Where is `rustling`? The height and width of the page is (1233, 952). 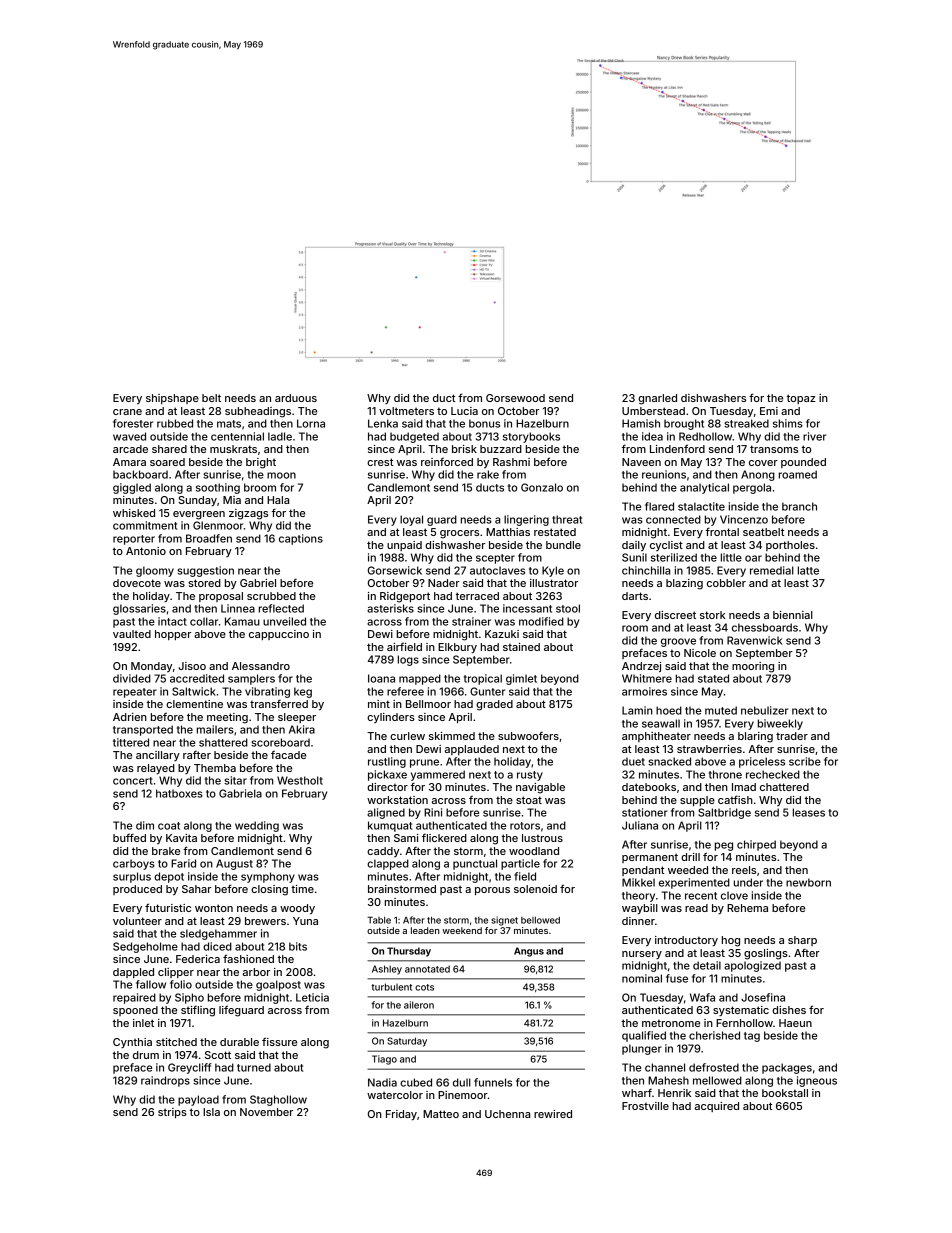
rustling is located at coordinates (387, 762).
